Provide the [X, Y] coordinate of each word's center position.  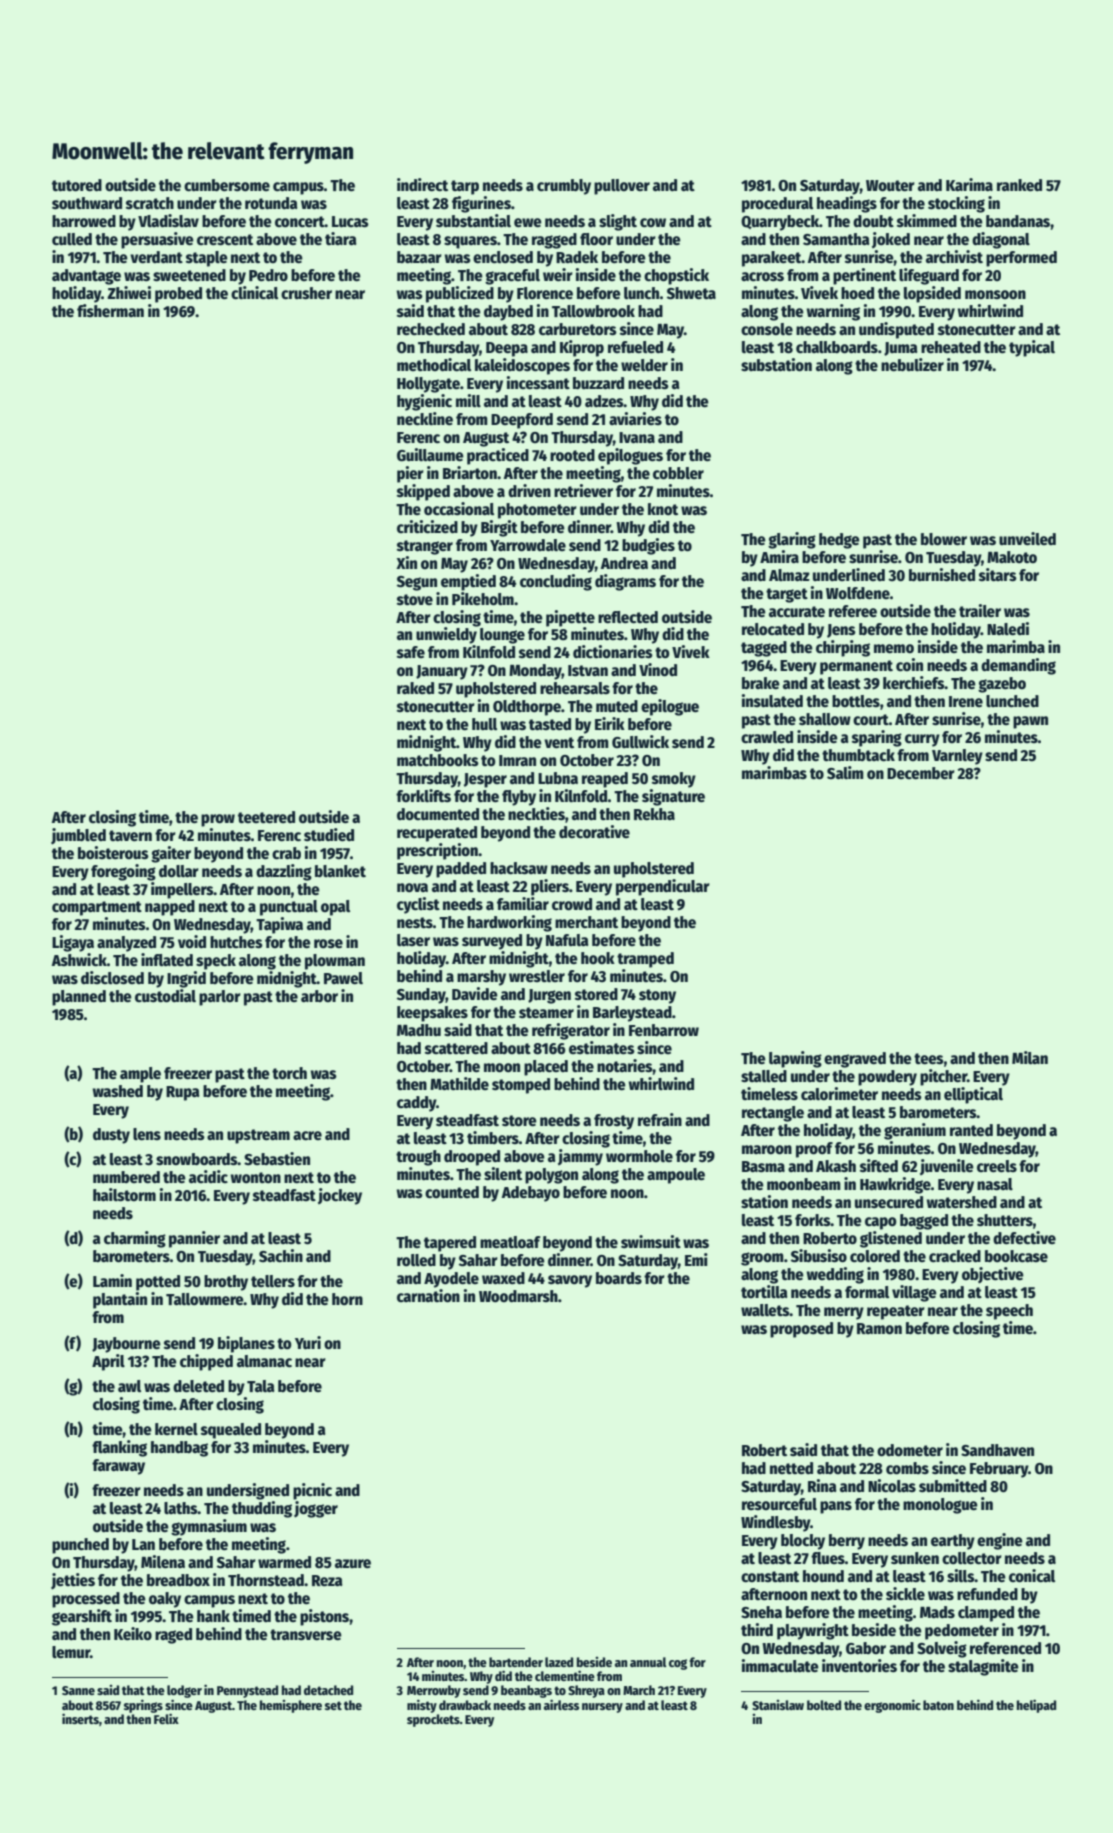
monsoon [995, 294]
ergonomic [892, 1706]
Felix [166, 1718]
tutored [77, 185]
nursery [602, 1708]
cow [653, 223]
